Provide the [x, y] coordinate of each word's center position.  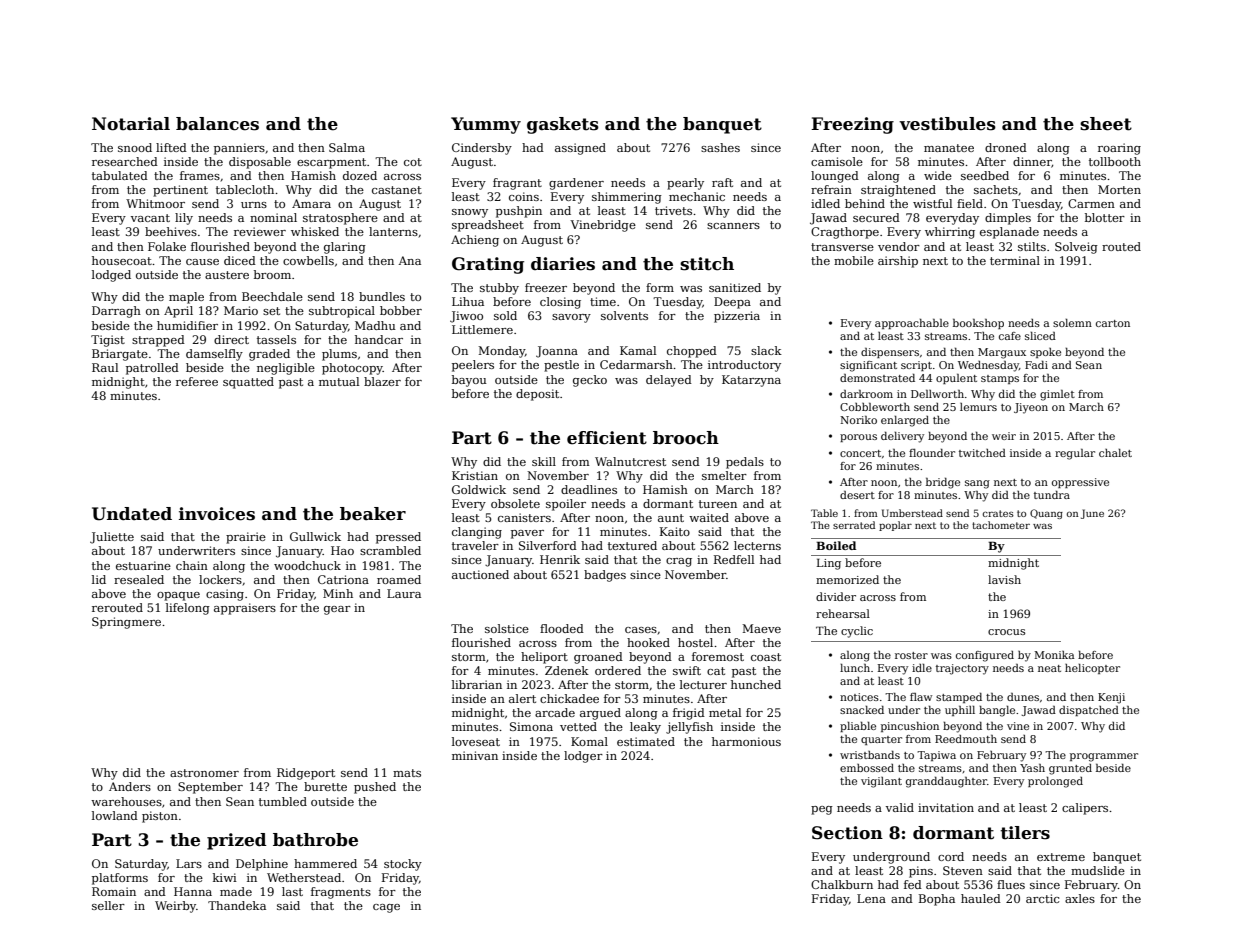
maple [186, 298]
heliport [544, 658]
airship [898, 262]
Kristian [475, 475]
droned [1006, 147]
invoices [217, 514]
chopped [692, 352]
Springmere [126, 623]
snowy [470, 213]
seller [108, 905]
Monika [1054, 655]
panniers [239, 149]
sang [977, 484]
